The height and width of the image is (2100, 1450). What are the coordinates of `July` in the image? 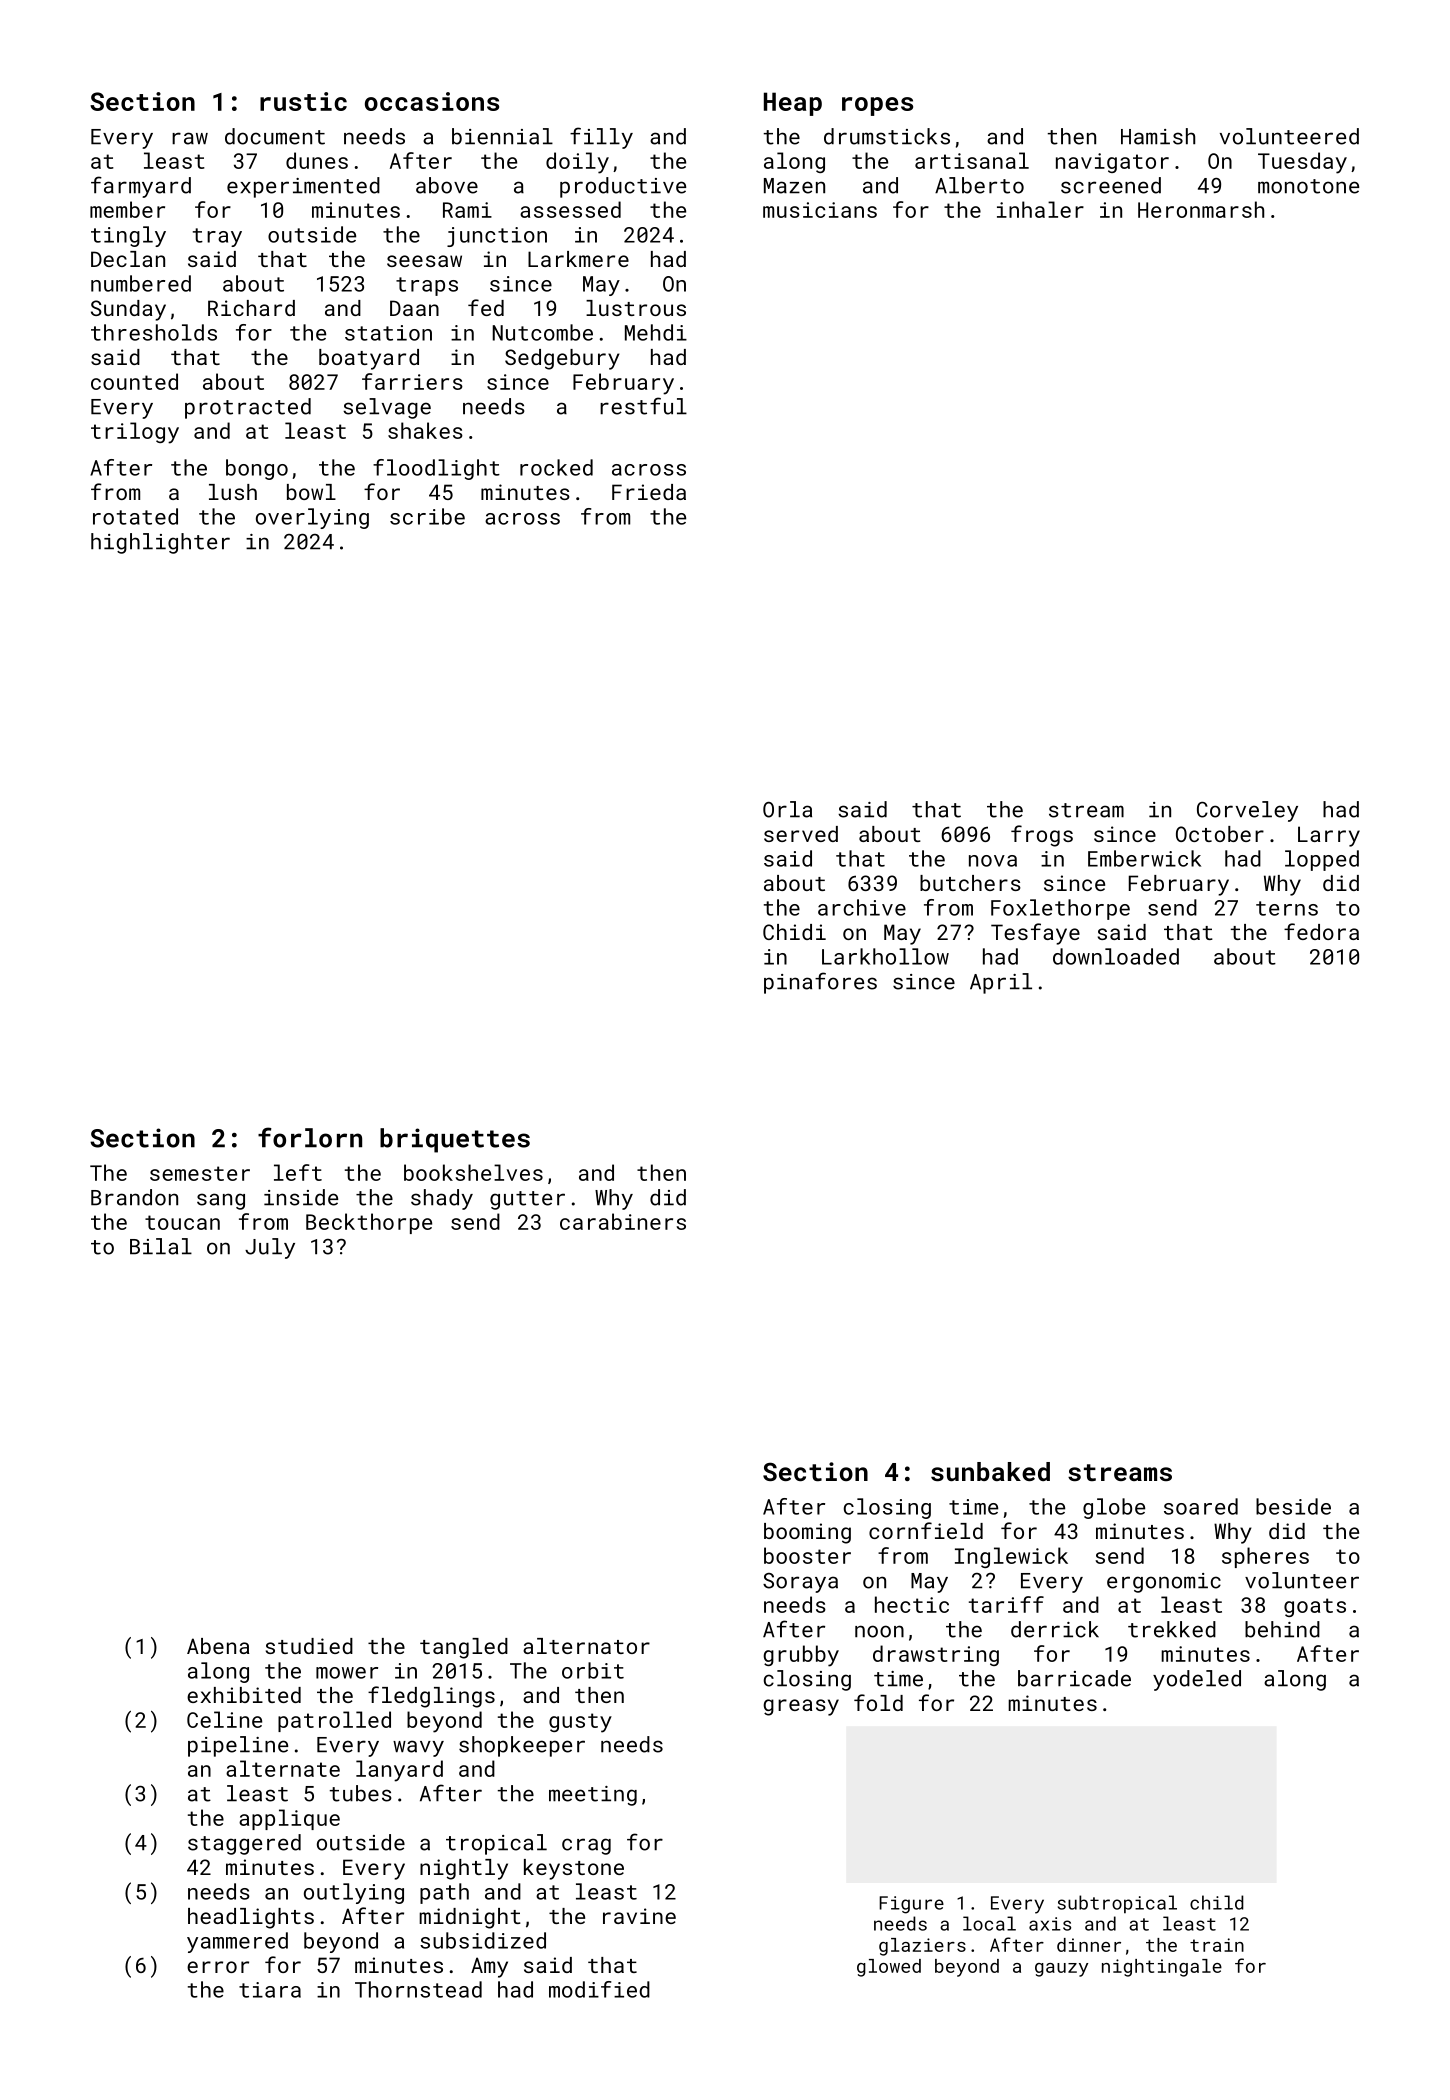 It's located at (270, 1248).
